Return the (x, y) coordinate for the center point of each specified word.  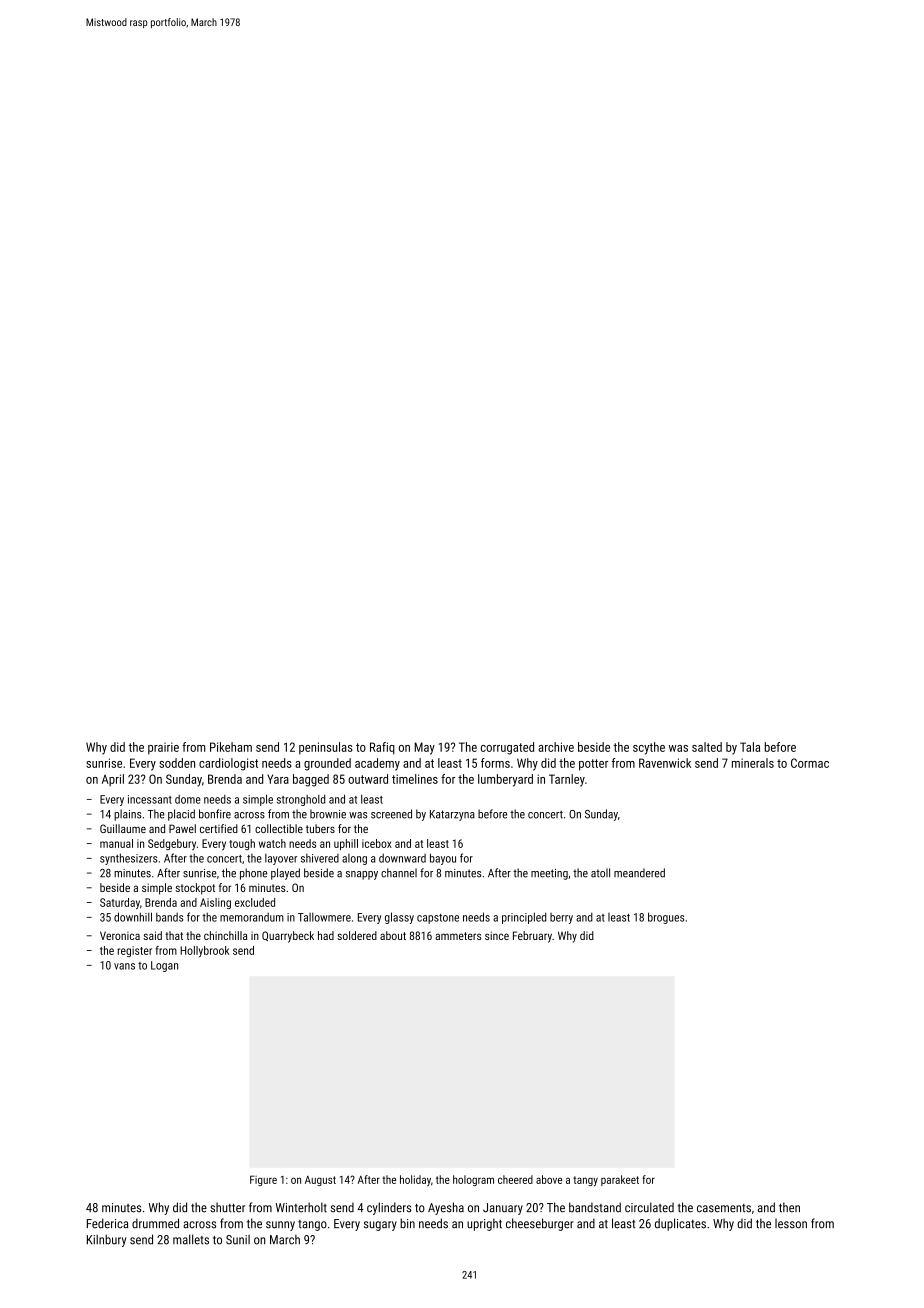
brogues (666, 918)
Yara (278, 779)
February (532, 937)
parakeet (620, 1180)
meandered (639, 873)
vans (124, 966)
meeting (549, 874)
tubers (320, 828)
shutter (227, 1207)
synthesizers (128, 859)
